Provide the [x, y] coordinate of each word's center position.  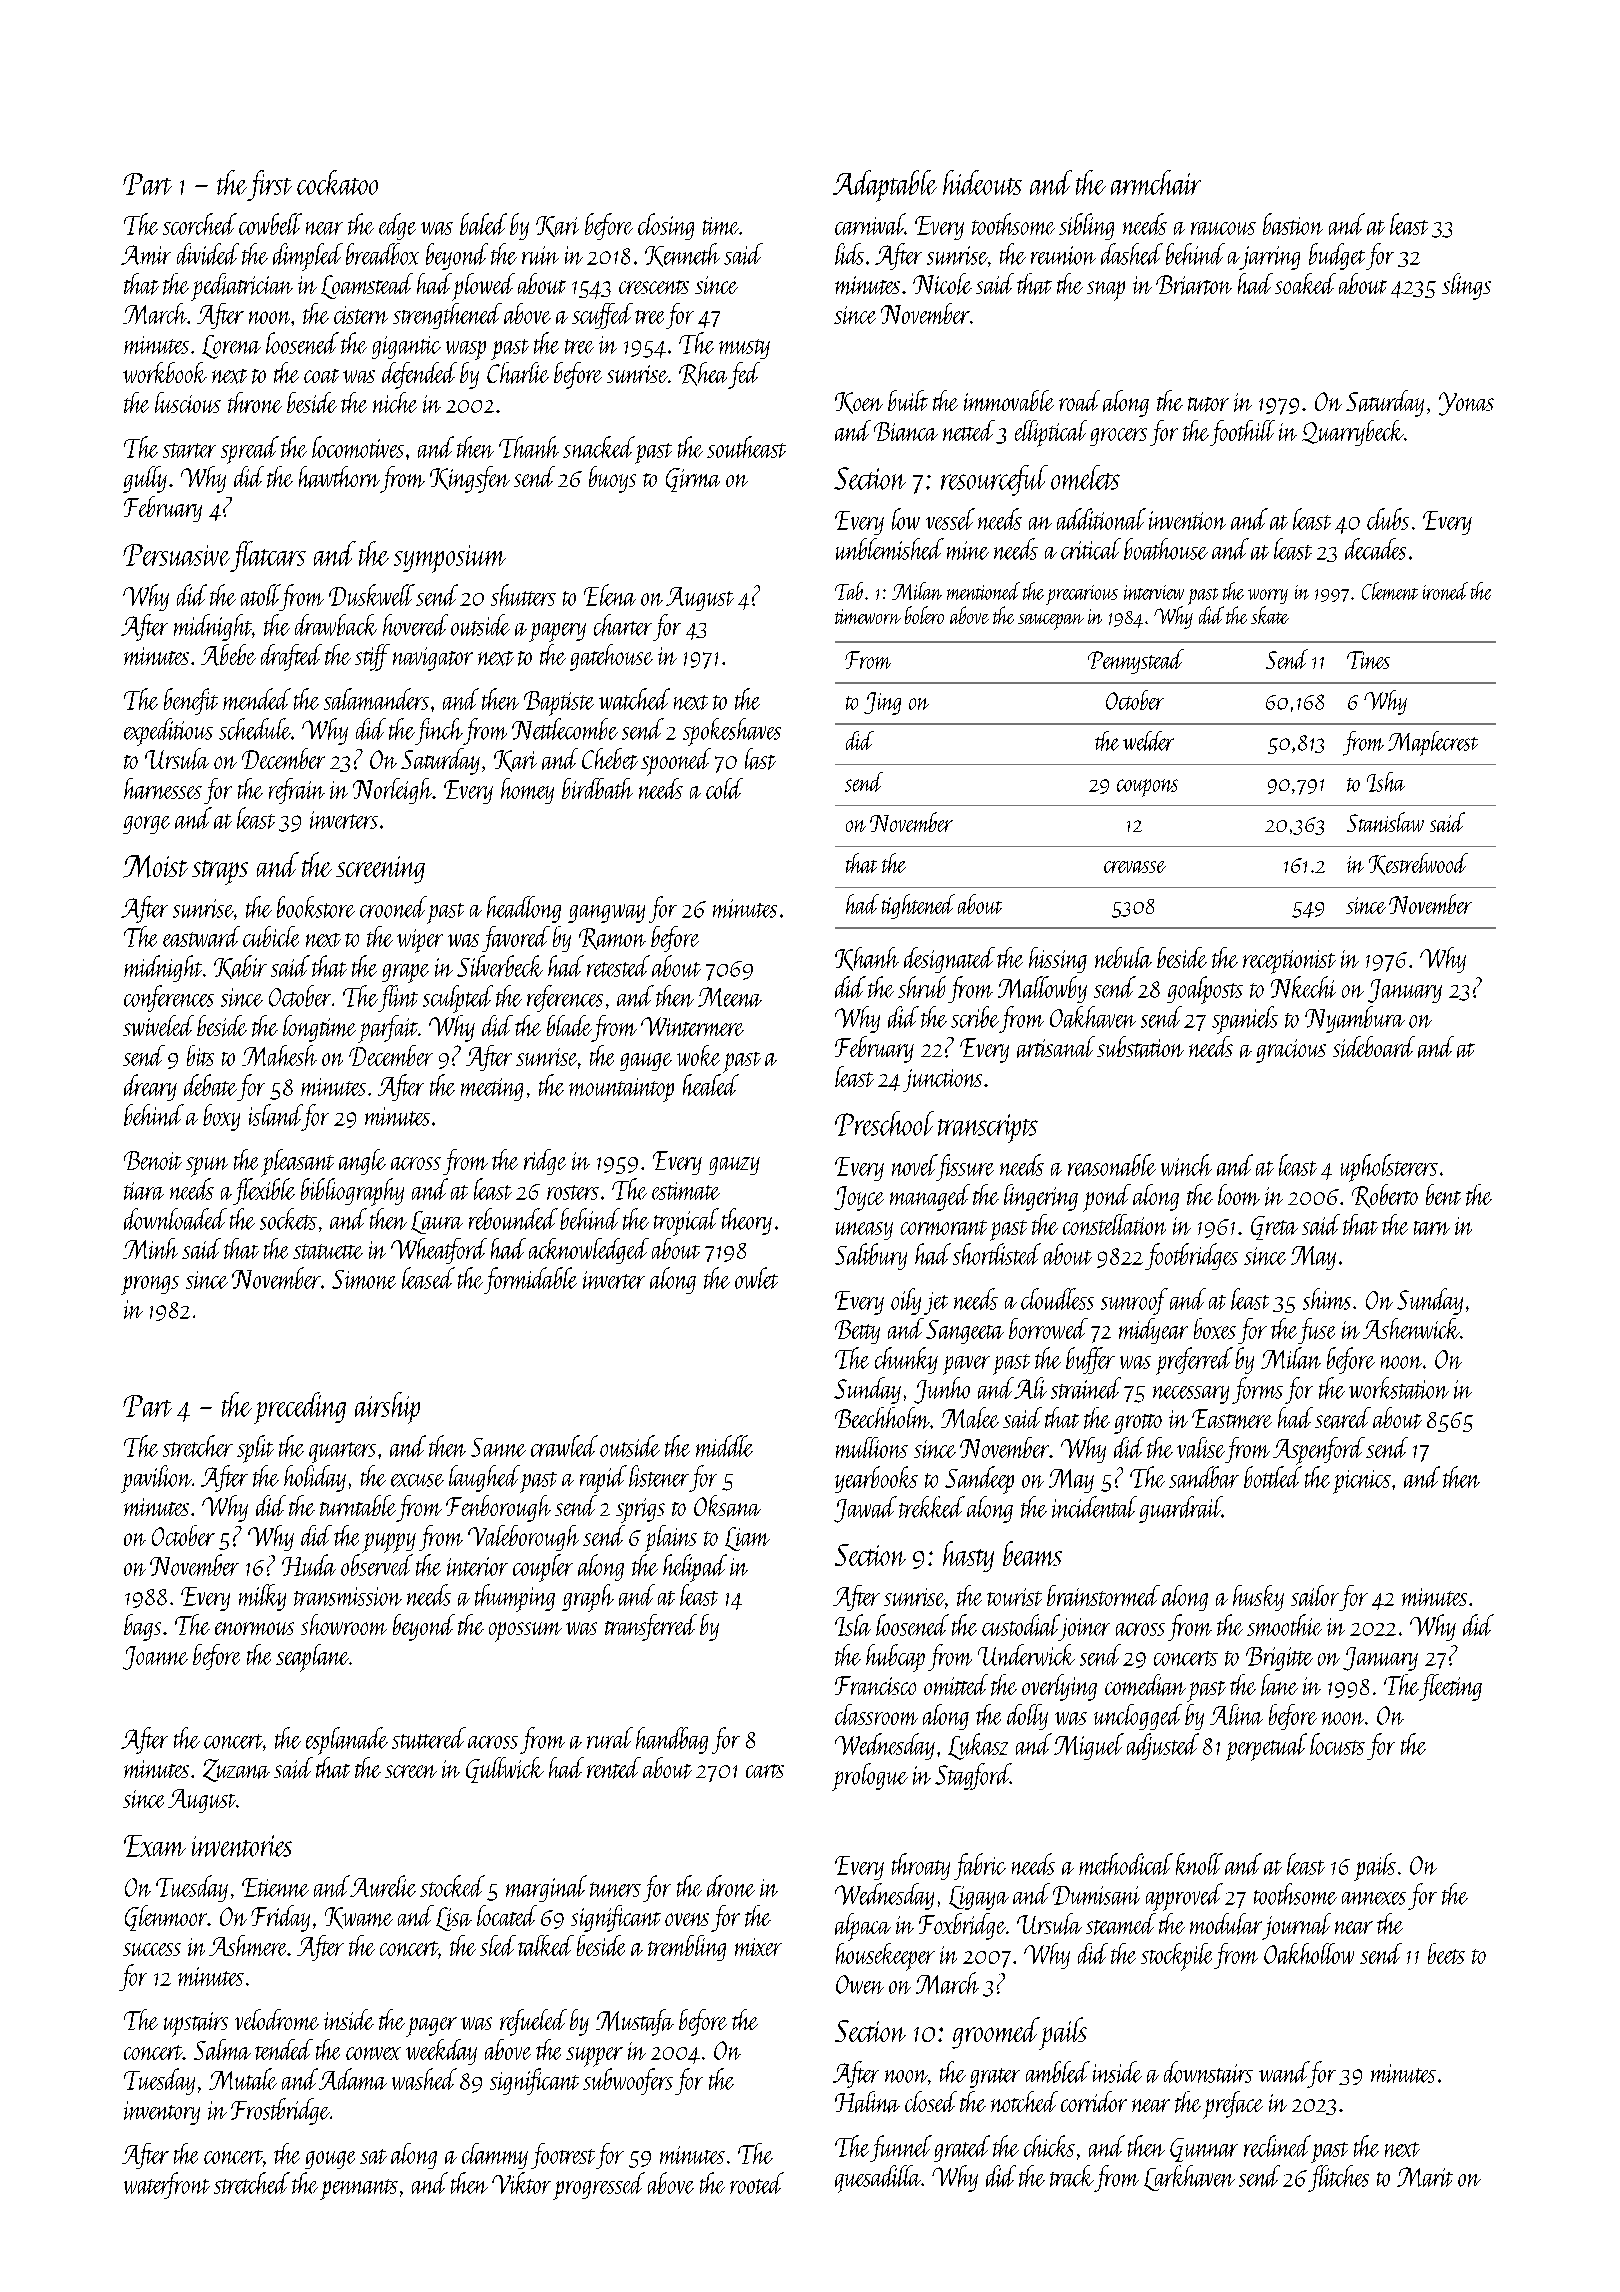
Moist [155, 866]
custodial [1020, 1625]
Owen [860, 1984]
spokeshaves [732, 732]
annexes [1374, 1898]
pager [431, 2027]
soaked [1305, 283]
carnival [870, 224]
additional [1101, 519]
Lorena [231, 347]
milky [262, 1597]
